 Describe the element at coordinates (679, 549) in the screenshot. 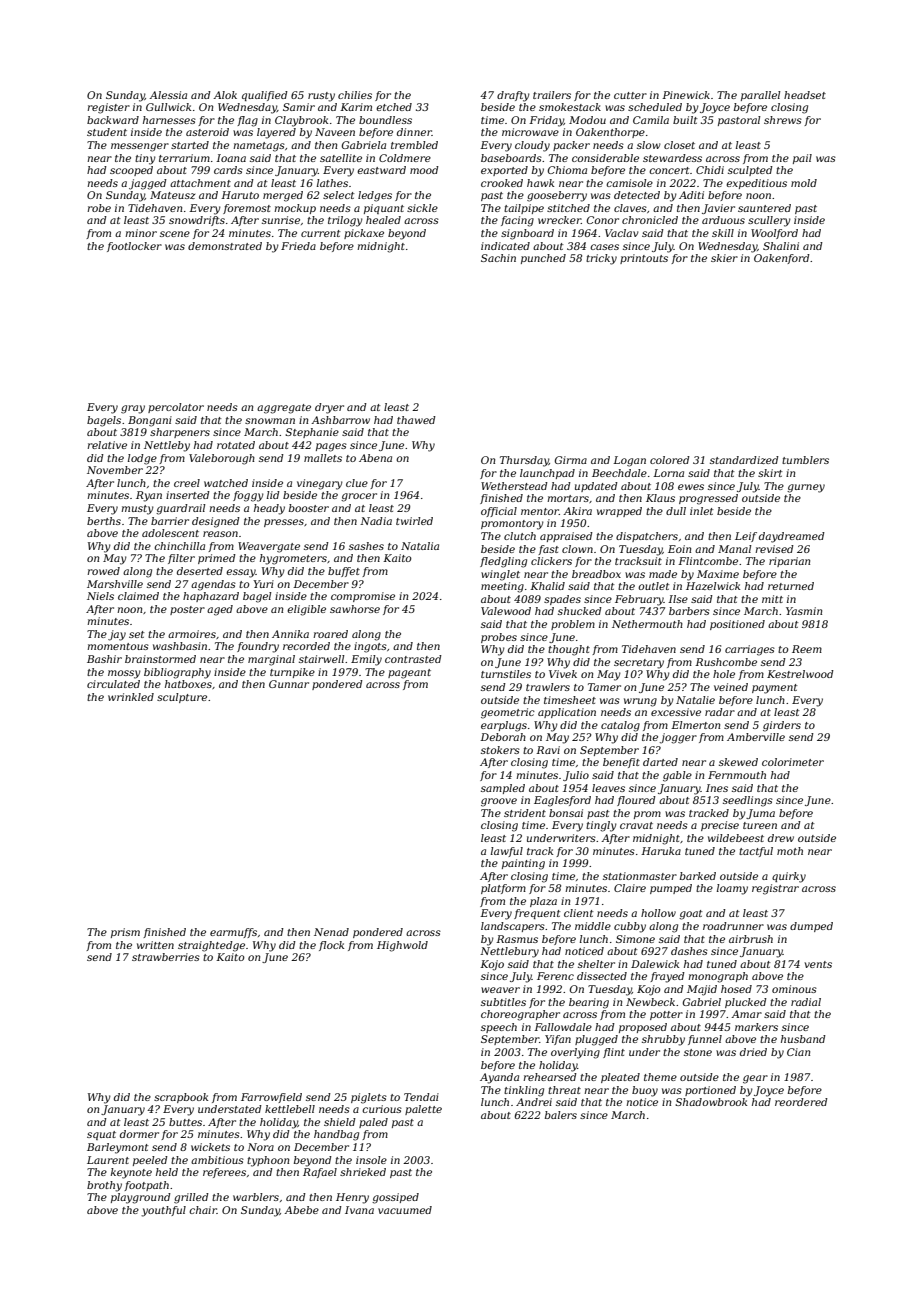

I see `Eoin` at that location.
